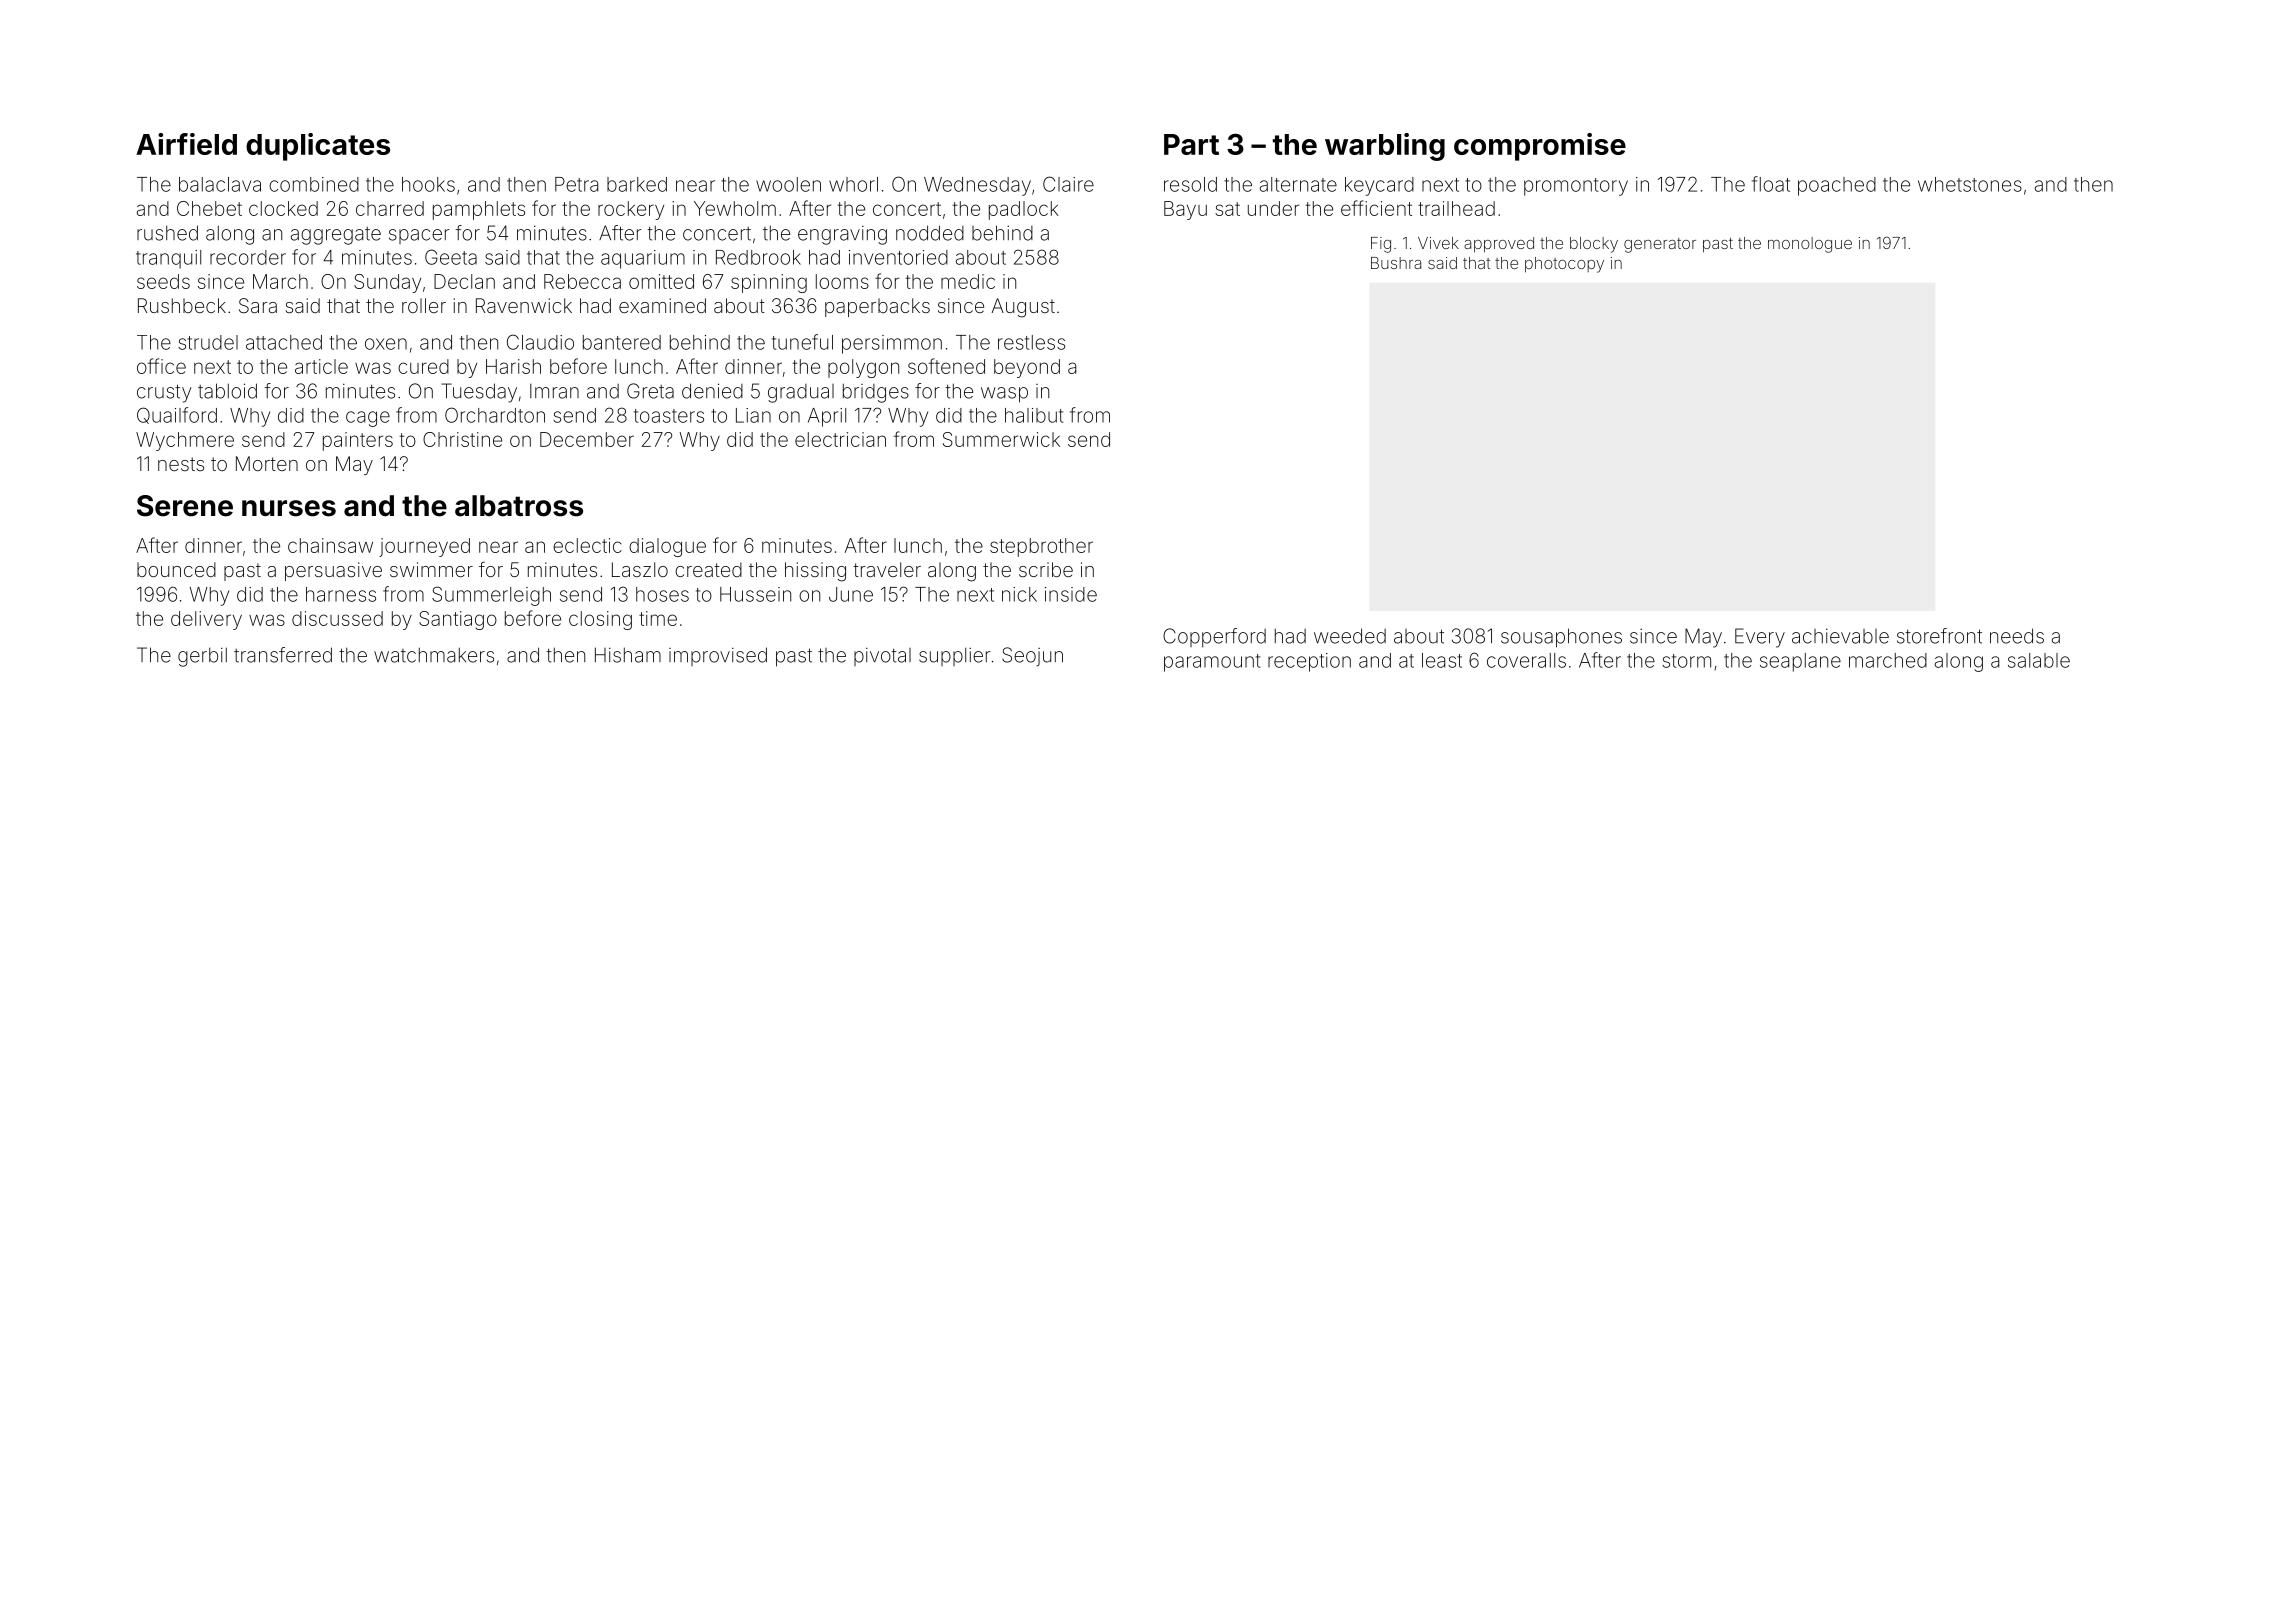  What do you see at coordinates (206, 620) in the screenshot?
I see `delivery` at bounding box center [206, 620].
